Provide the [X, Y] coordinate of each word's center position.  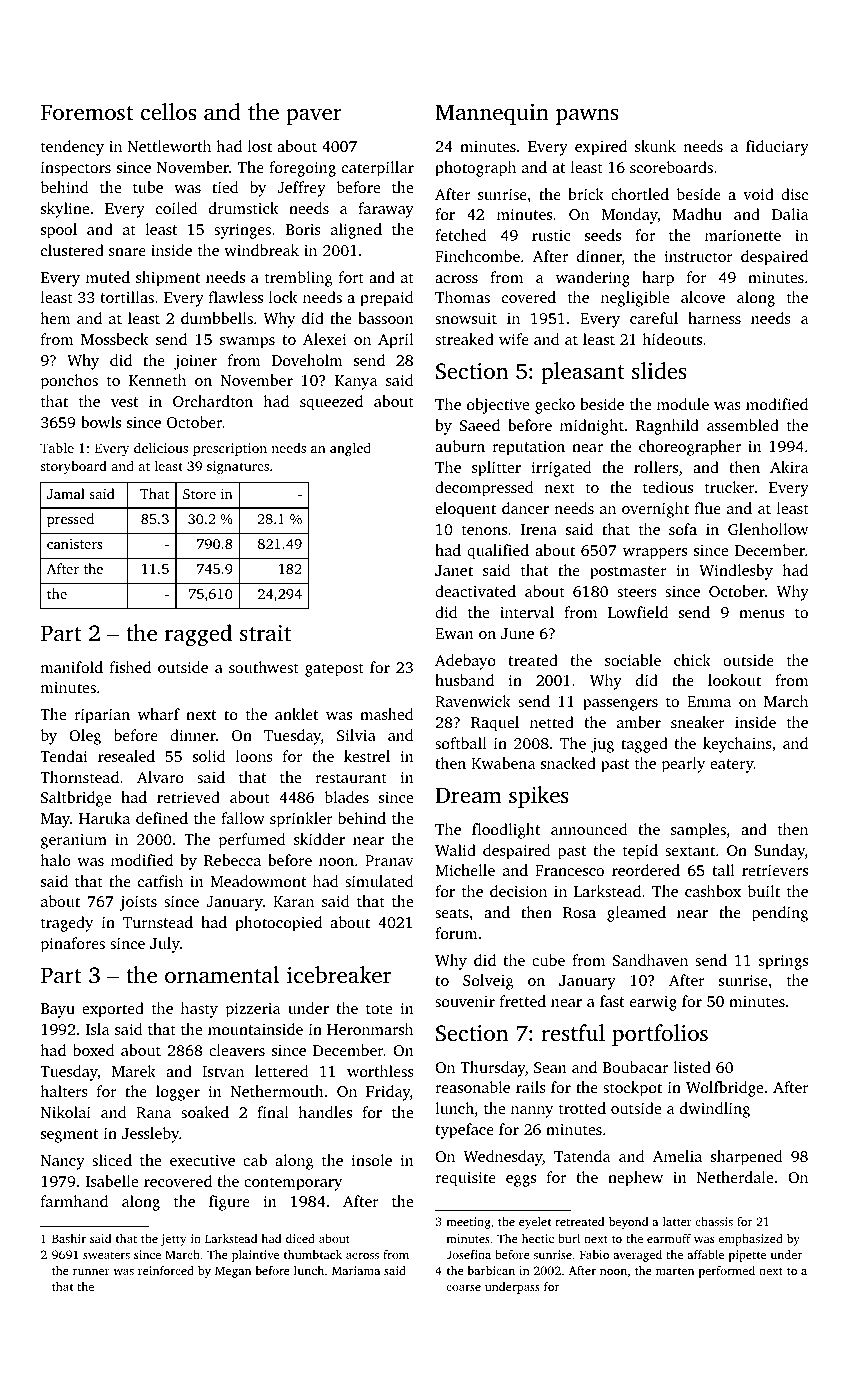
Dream [468, 795]
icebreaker [339, 975]
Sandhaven [650, 960]
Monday [630, 216]
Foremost [87, 112]
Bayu [58, 1010]
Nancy [63, 1162]
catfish [160, 881]
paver [314, 116]
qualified [498, 552]
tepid [640, 852]
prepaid [386, 299]
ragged [198, 635]
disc [794, 194]
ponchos [69, 382]
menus [762, 614]
